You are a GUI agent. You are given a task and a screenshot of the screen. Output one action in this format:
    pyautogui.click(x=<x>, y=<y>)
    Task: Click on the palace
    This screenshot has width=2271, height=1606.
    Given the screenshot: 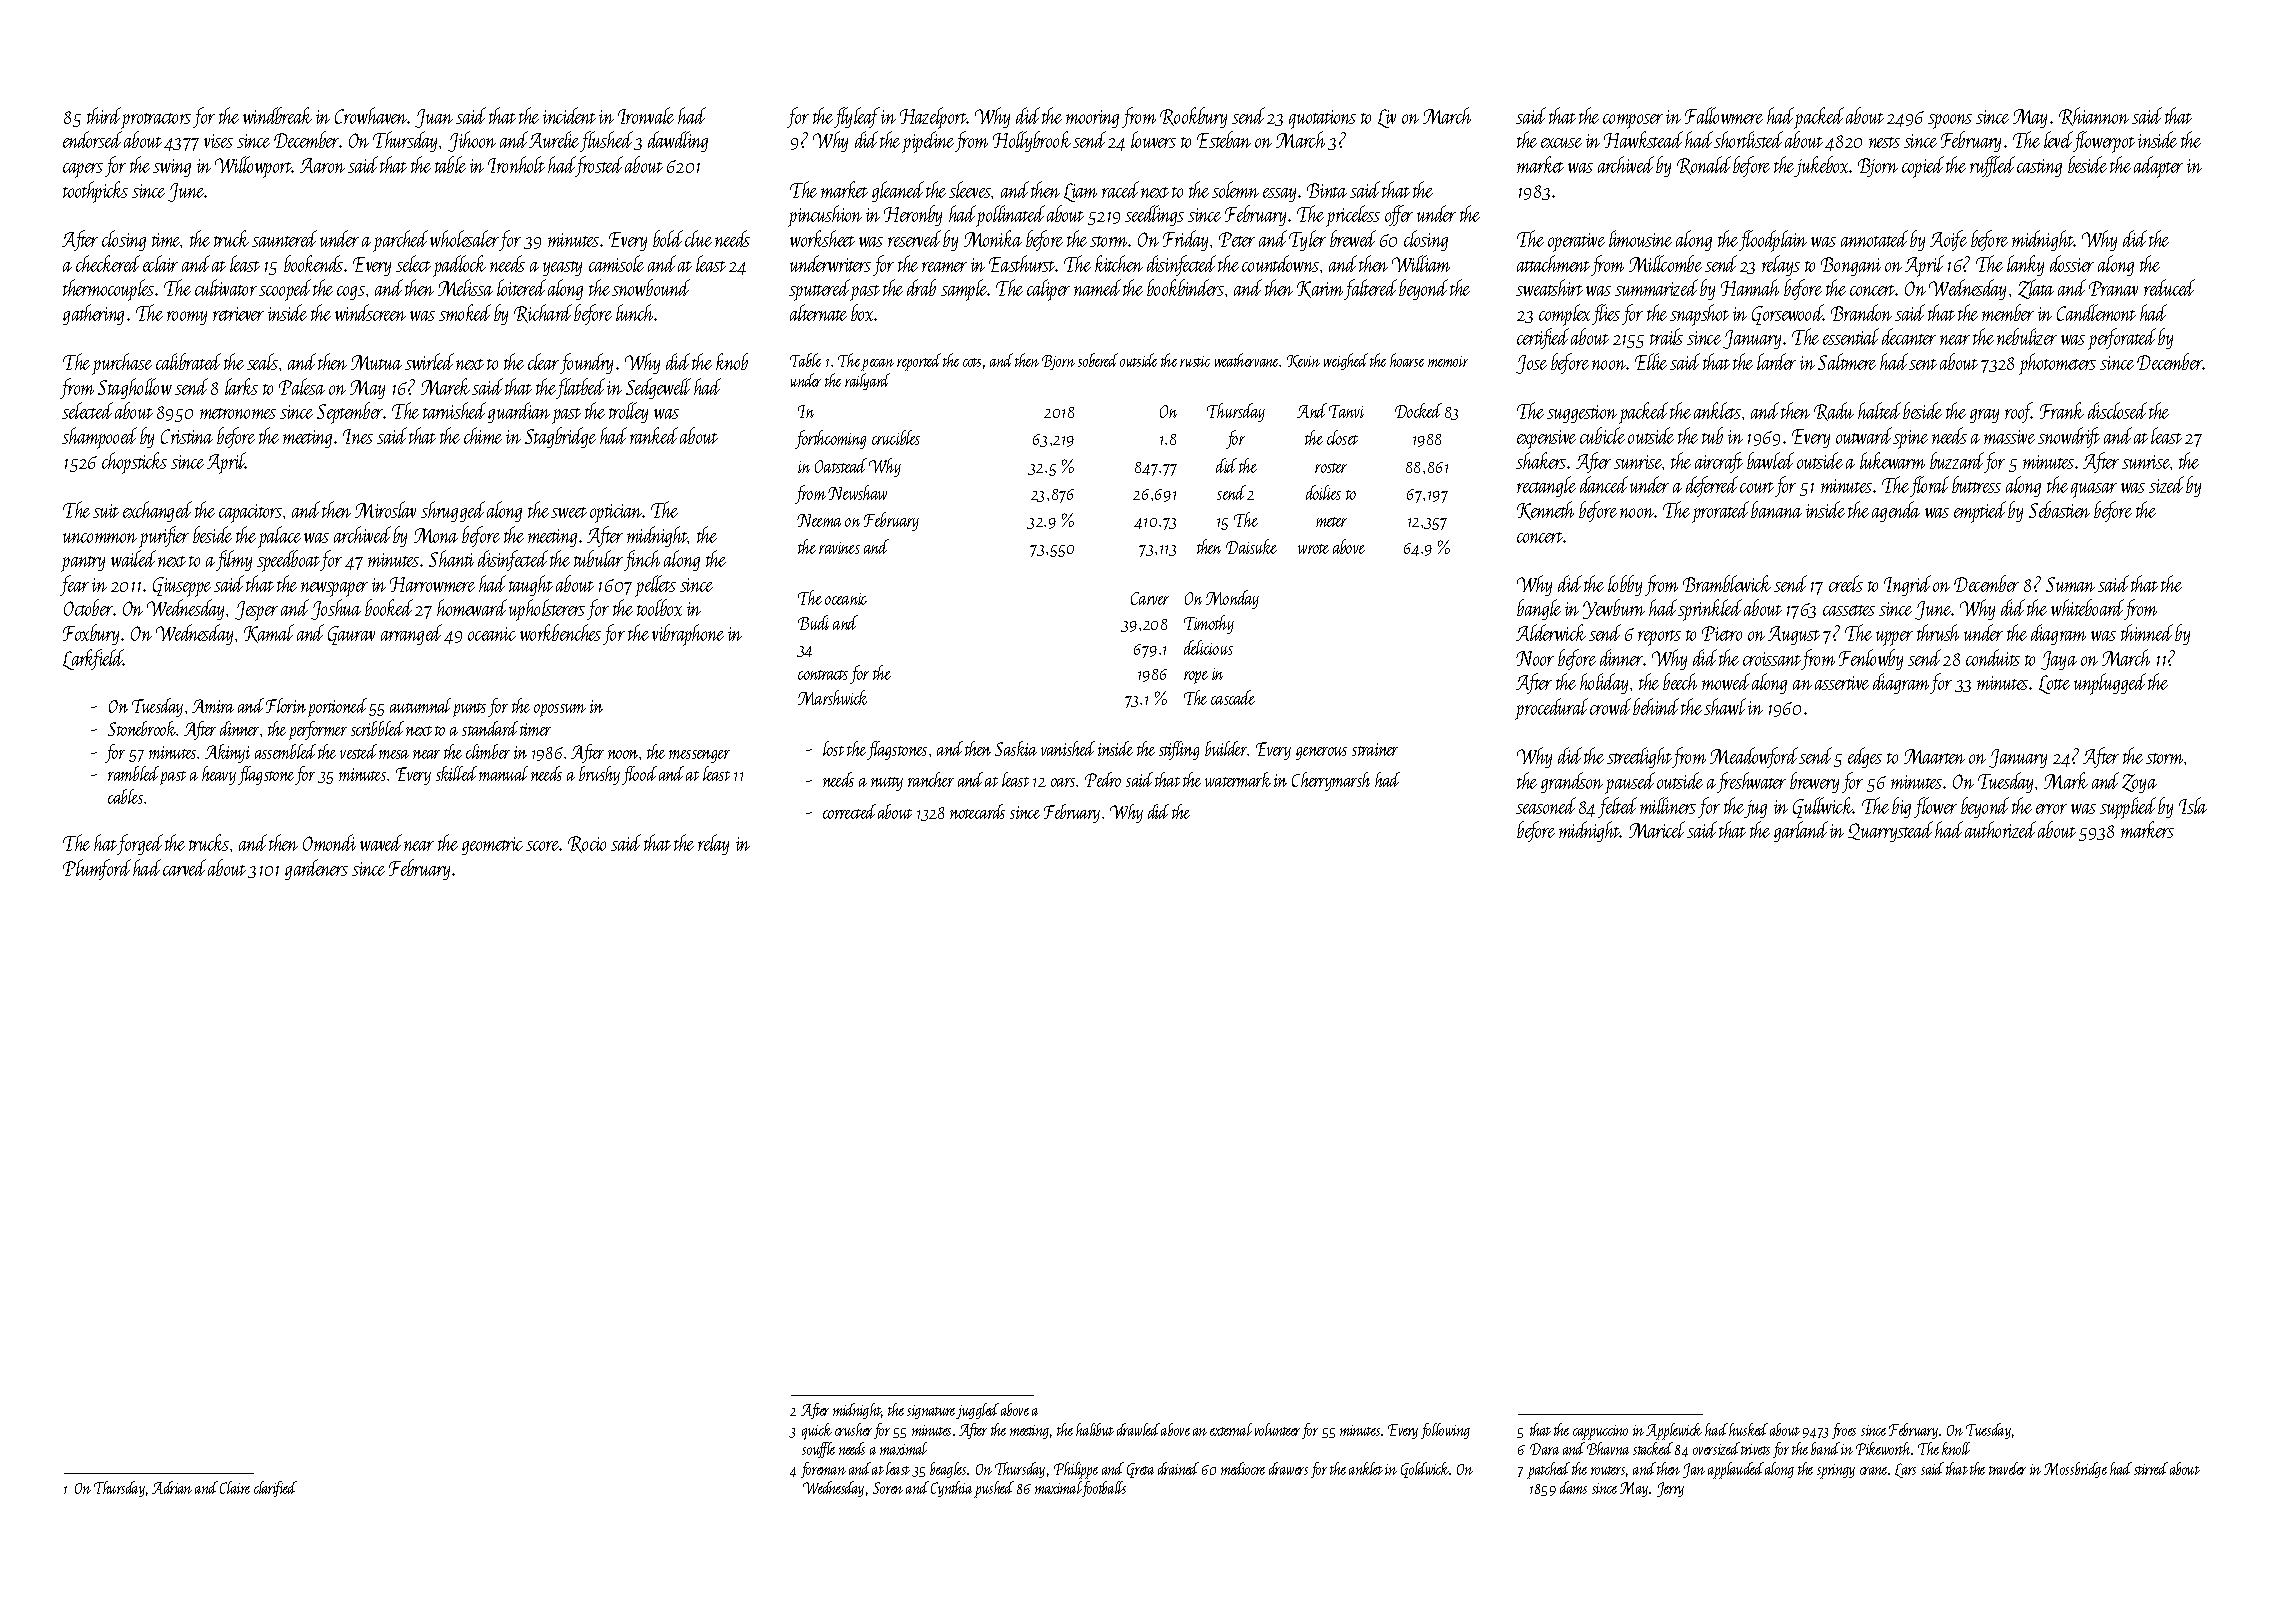 What is the action you would take?
    pyautogui.click(x=279, y=537)
